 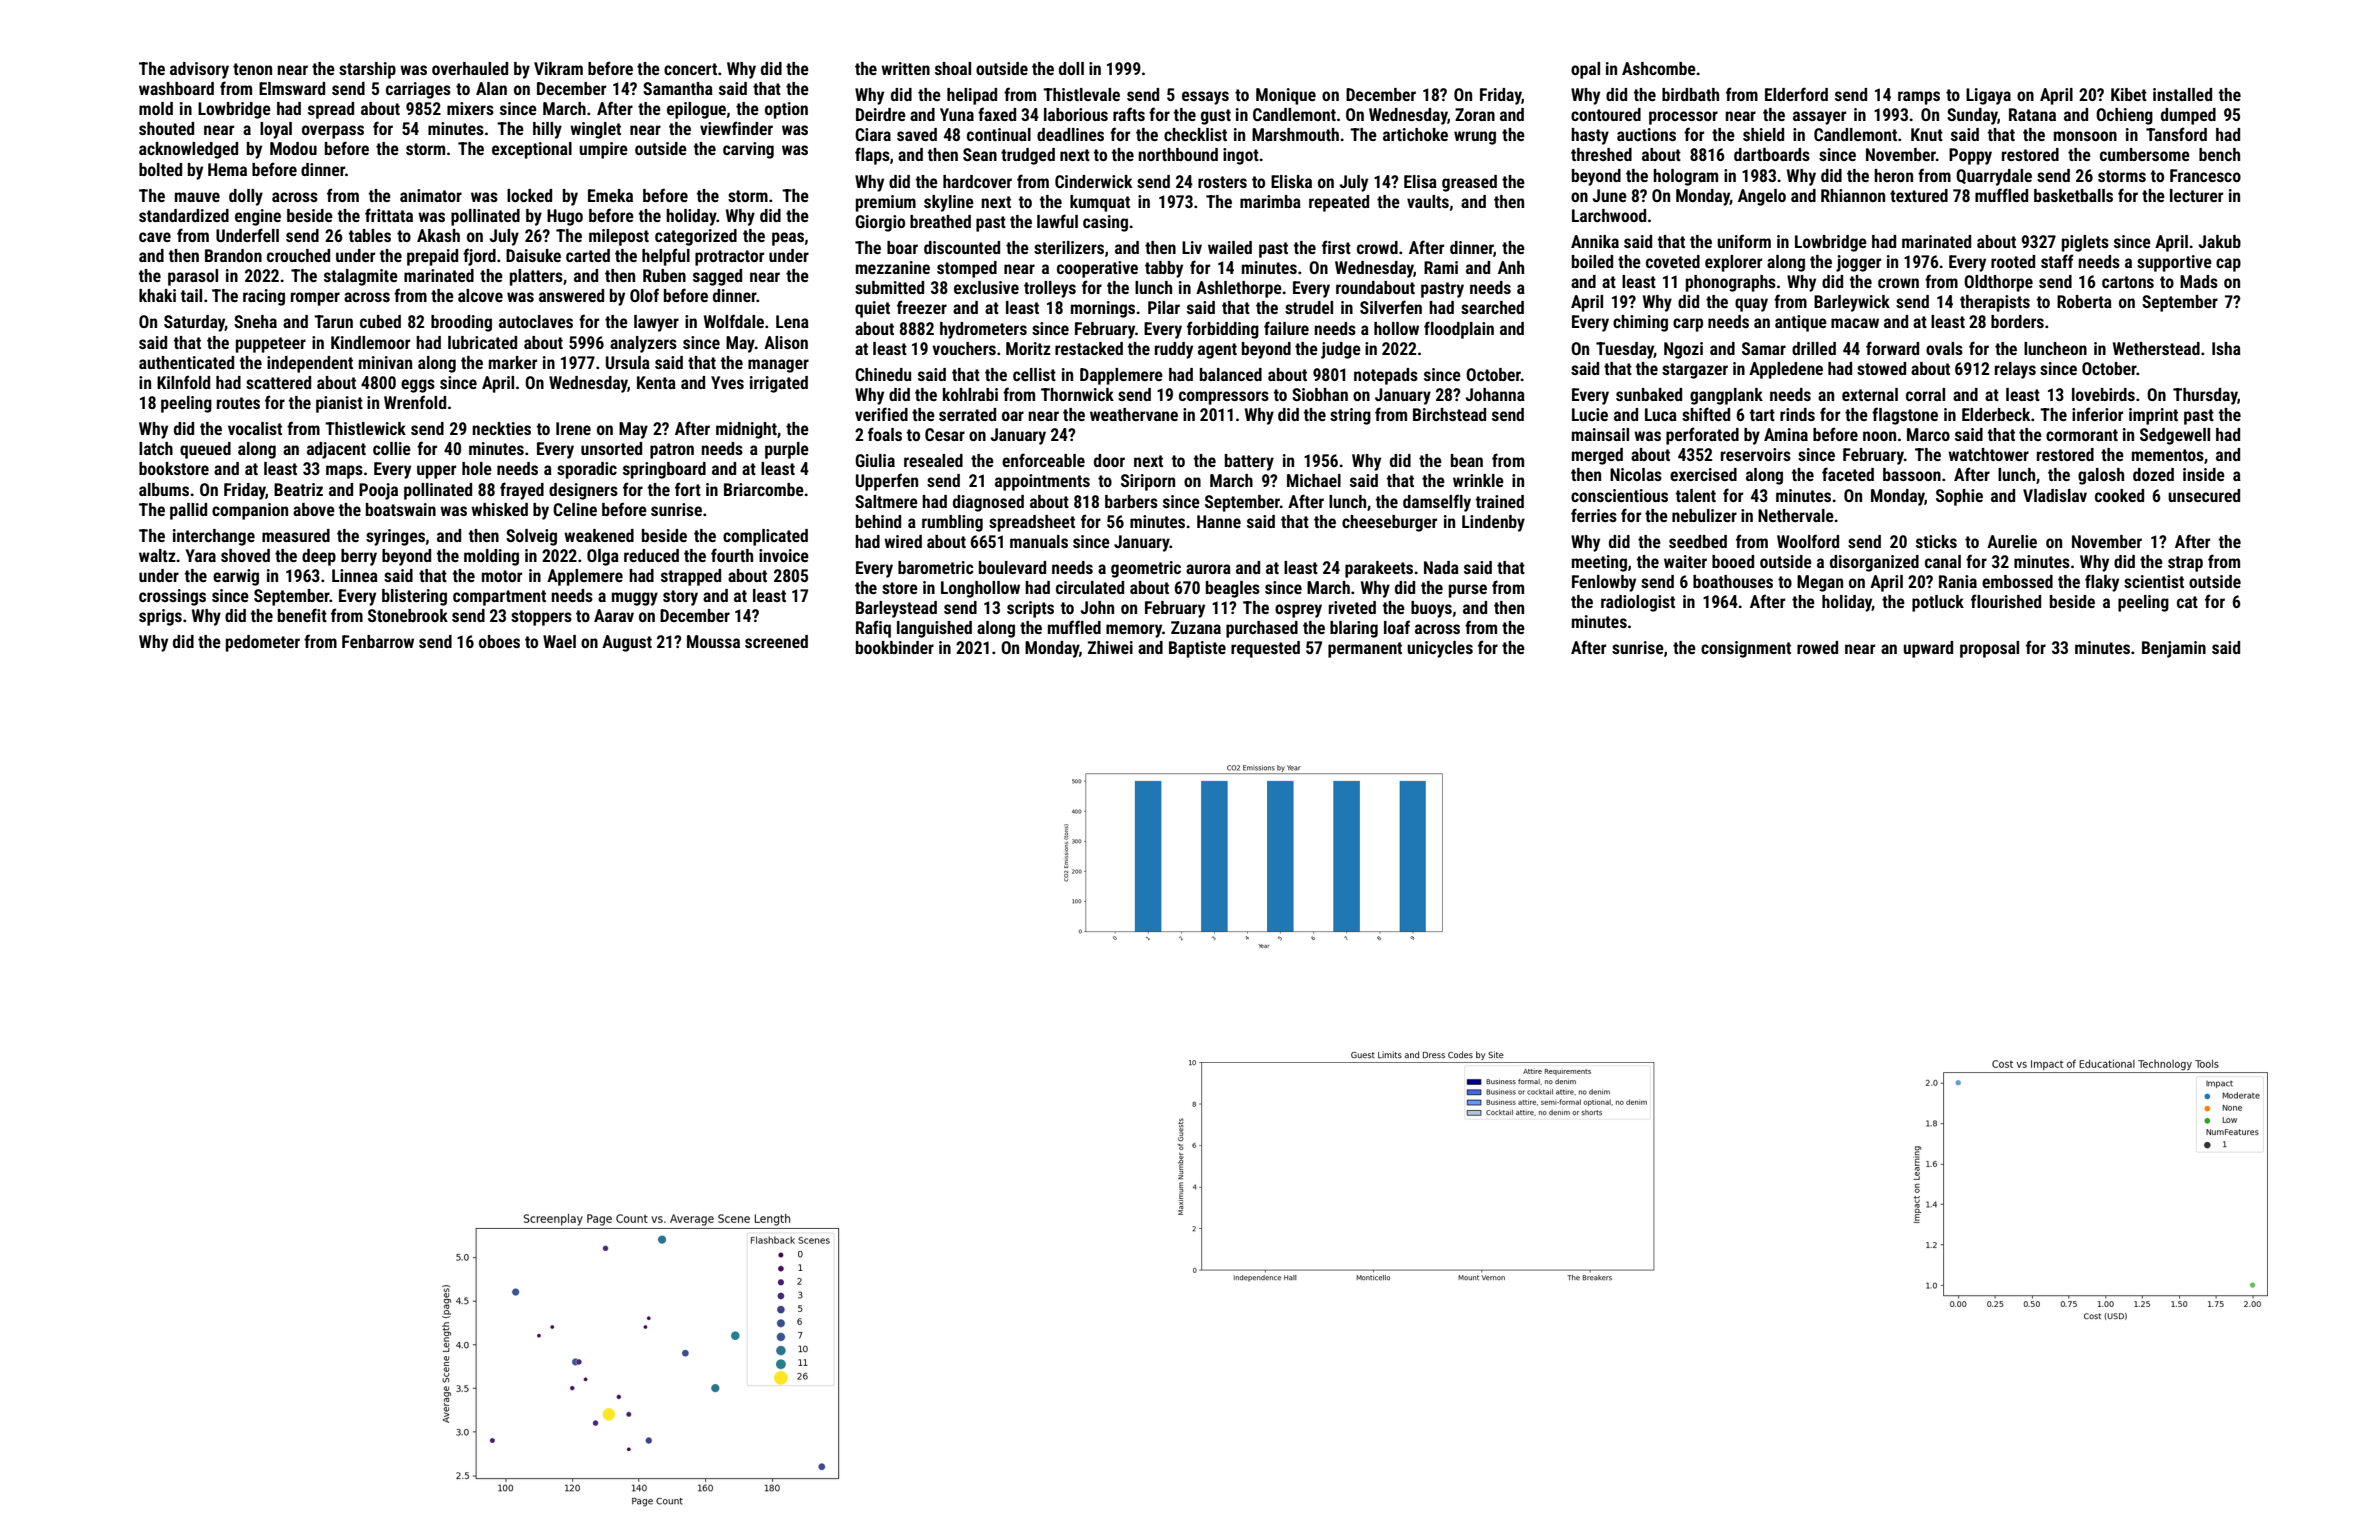 I want to click on shoal, so click(x=953, y=68).
